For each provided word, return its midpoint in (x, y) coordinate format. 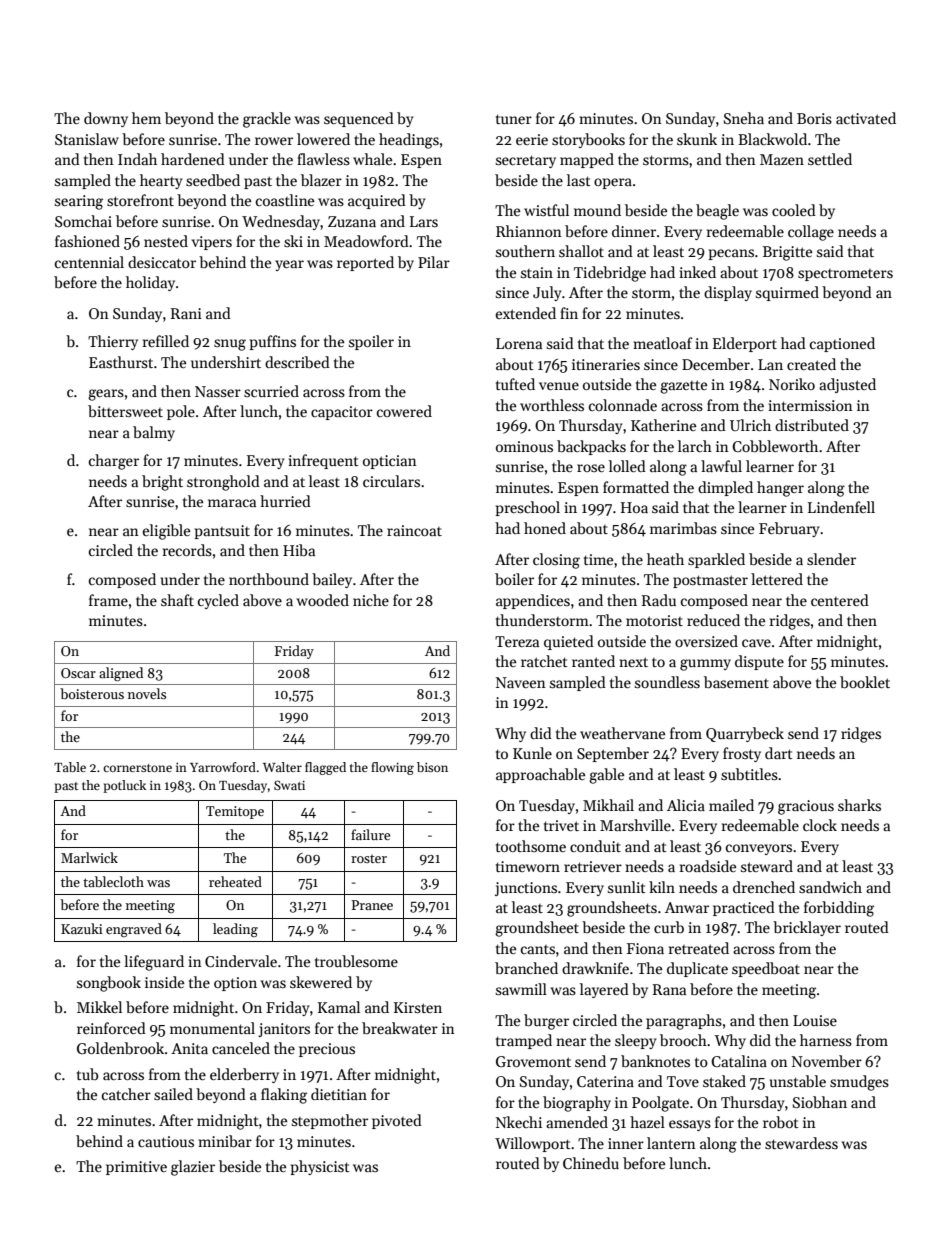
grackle (267, 120)
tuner (514, 119)
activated (866, 118)
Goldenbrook (120, 1048)
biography (577, 1104)
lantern (671, 1143)
